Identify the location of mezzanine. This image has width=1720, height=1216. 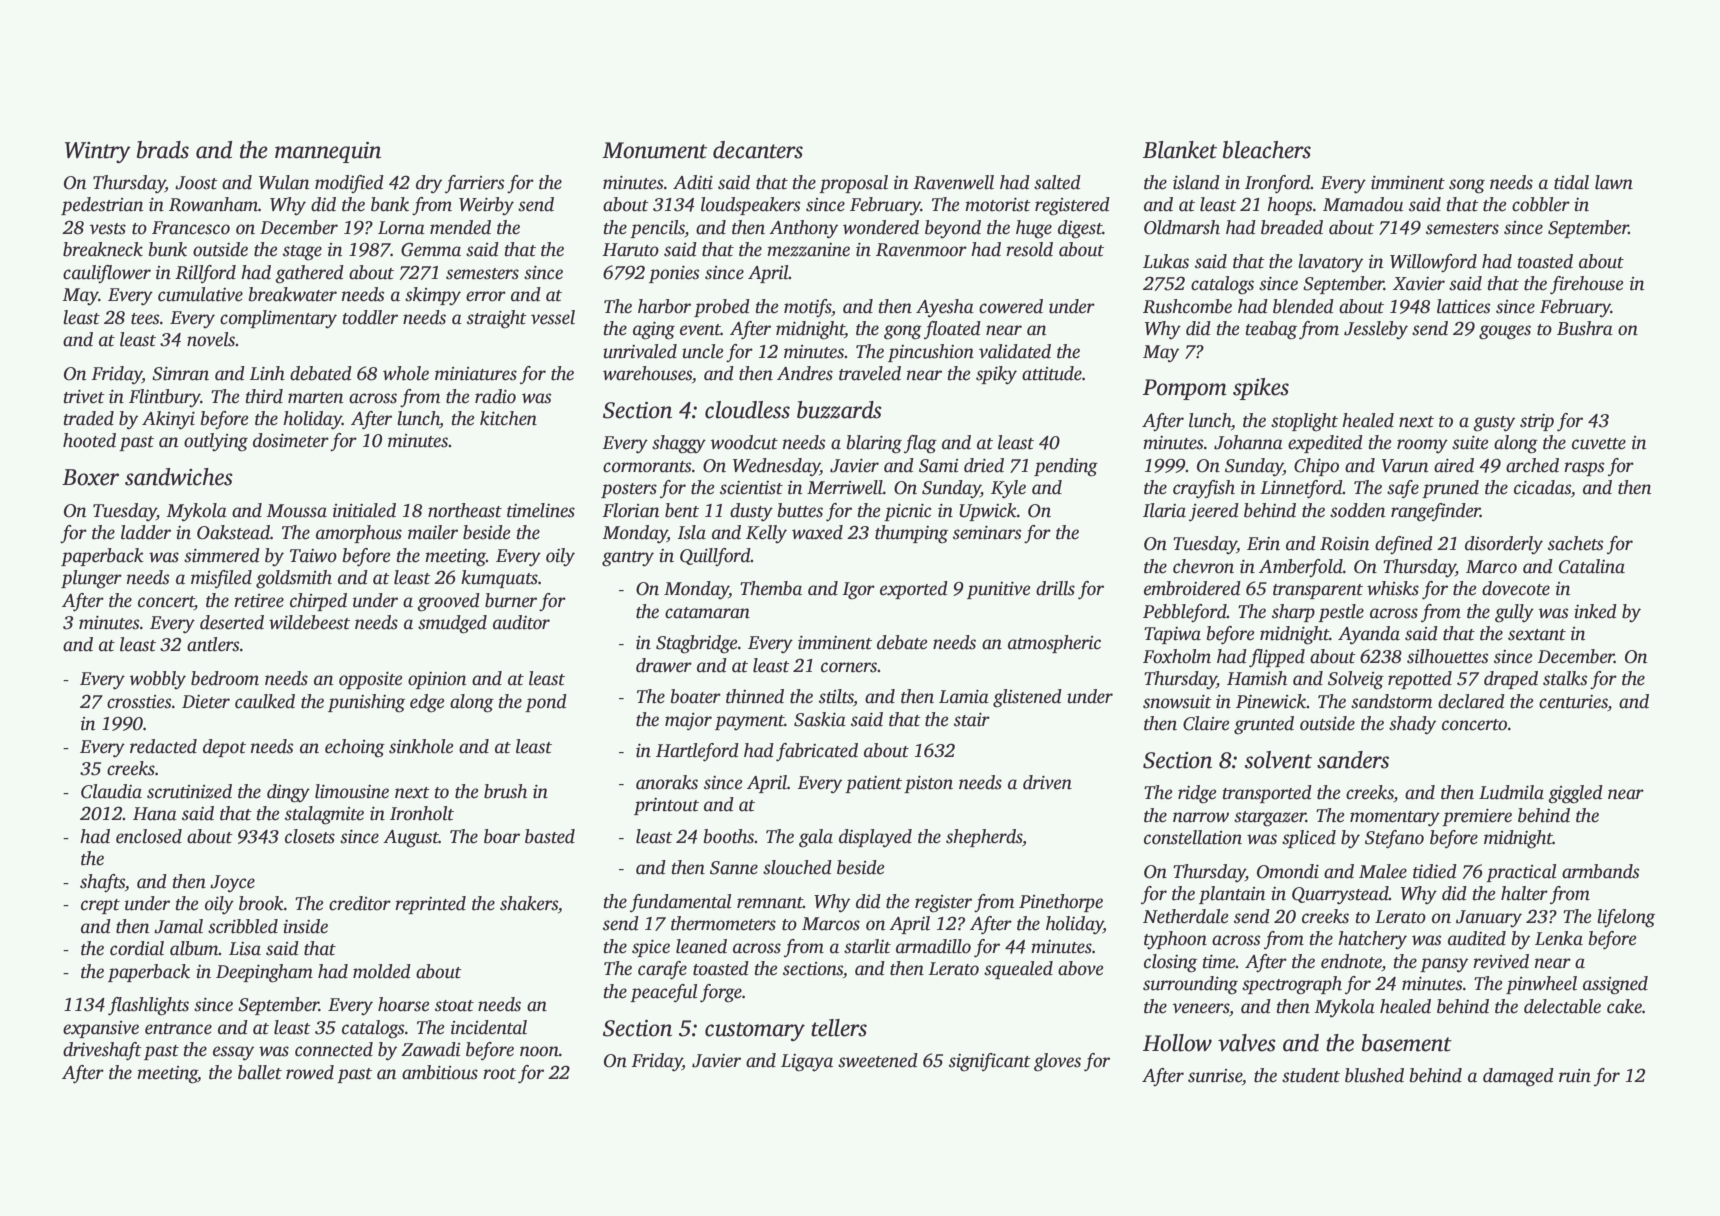
(808, 250).
